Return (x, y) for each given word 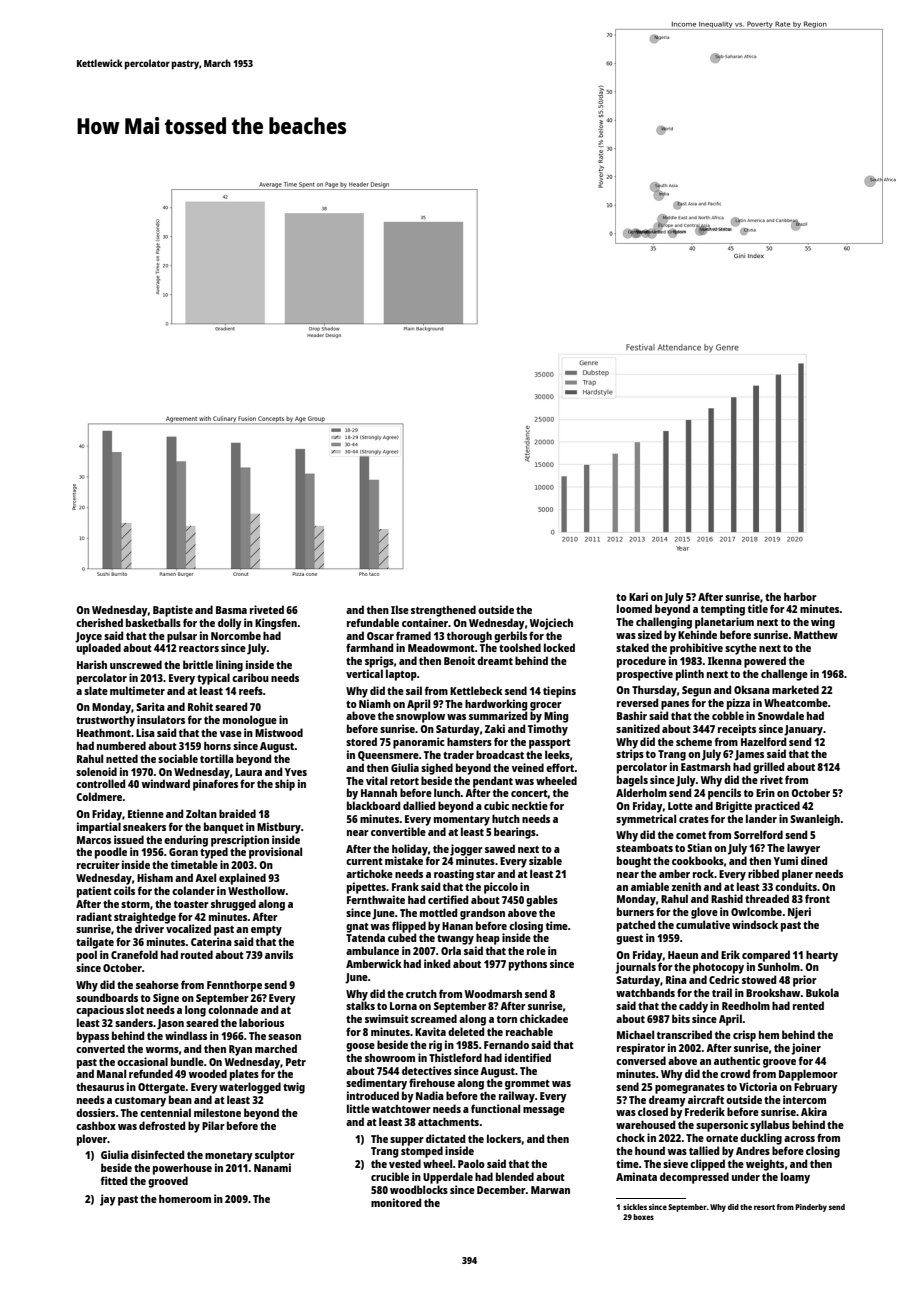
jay (108, 1200)
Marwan (550, 1190)
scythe (741, 649)
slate (96, 690)
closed (653, 1111)
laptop (401, 675)
